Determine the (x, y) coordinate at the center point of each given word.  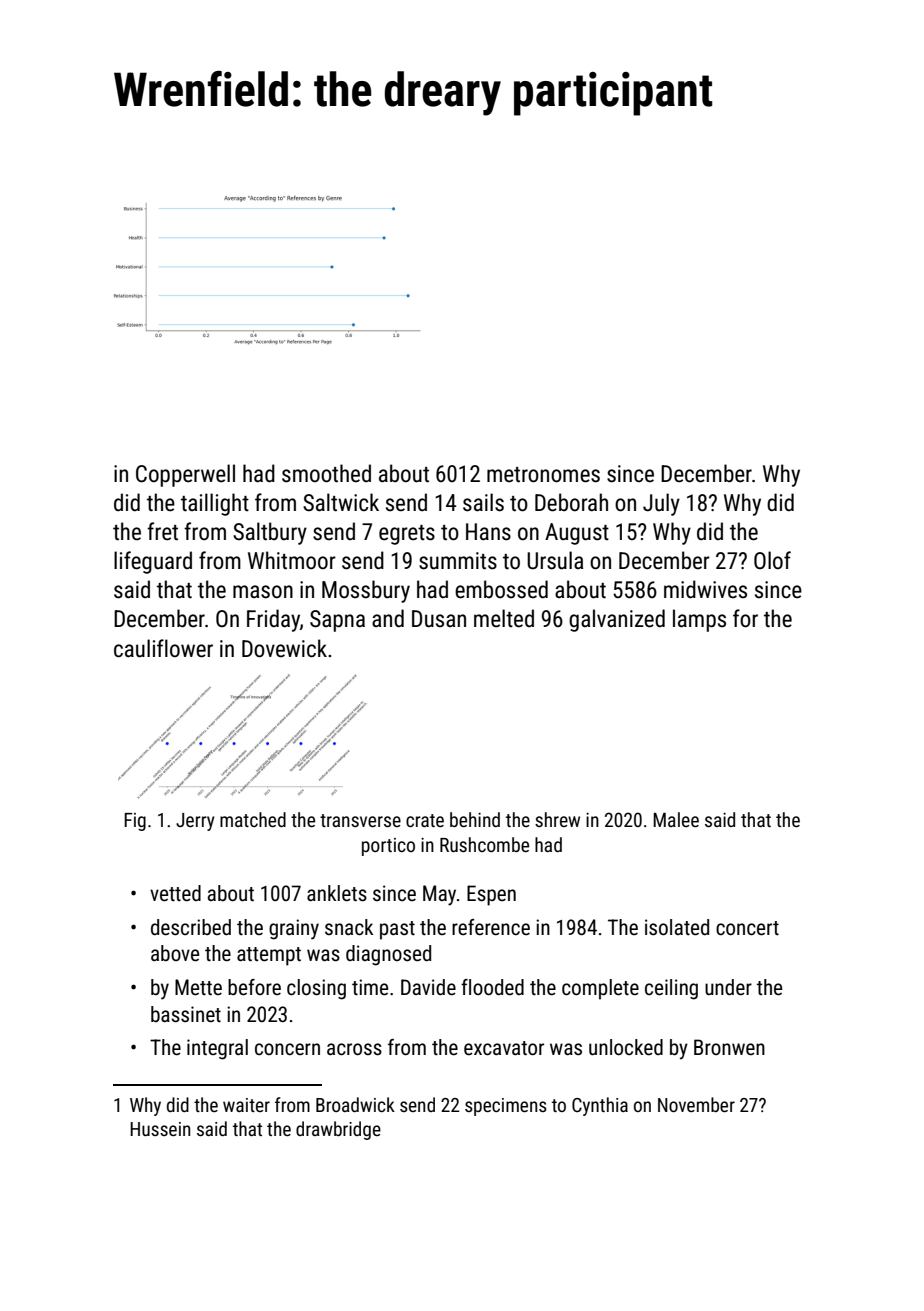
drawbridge (338, 1130)
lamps (699, 620)
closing (316, 989)
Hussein (160, 1129)
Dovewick (284, 648)
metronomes (543, 475)
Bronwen (729, 1047)
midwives (705, 589)
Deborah (571, 502)
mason (263, 592)
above (175, 953)
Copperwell (185, 475)
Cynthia (600, 1106)
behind (475, 819)
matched (253, 819)
